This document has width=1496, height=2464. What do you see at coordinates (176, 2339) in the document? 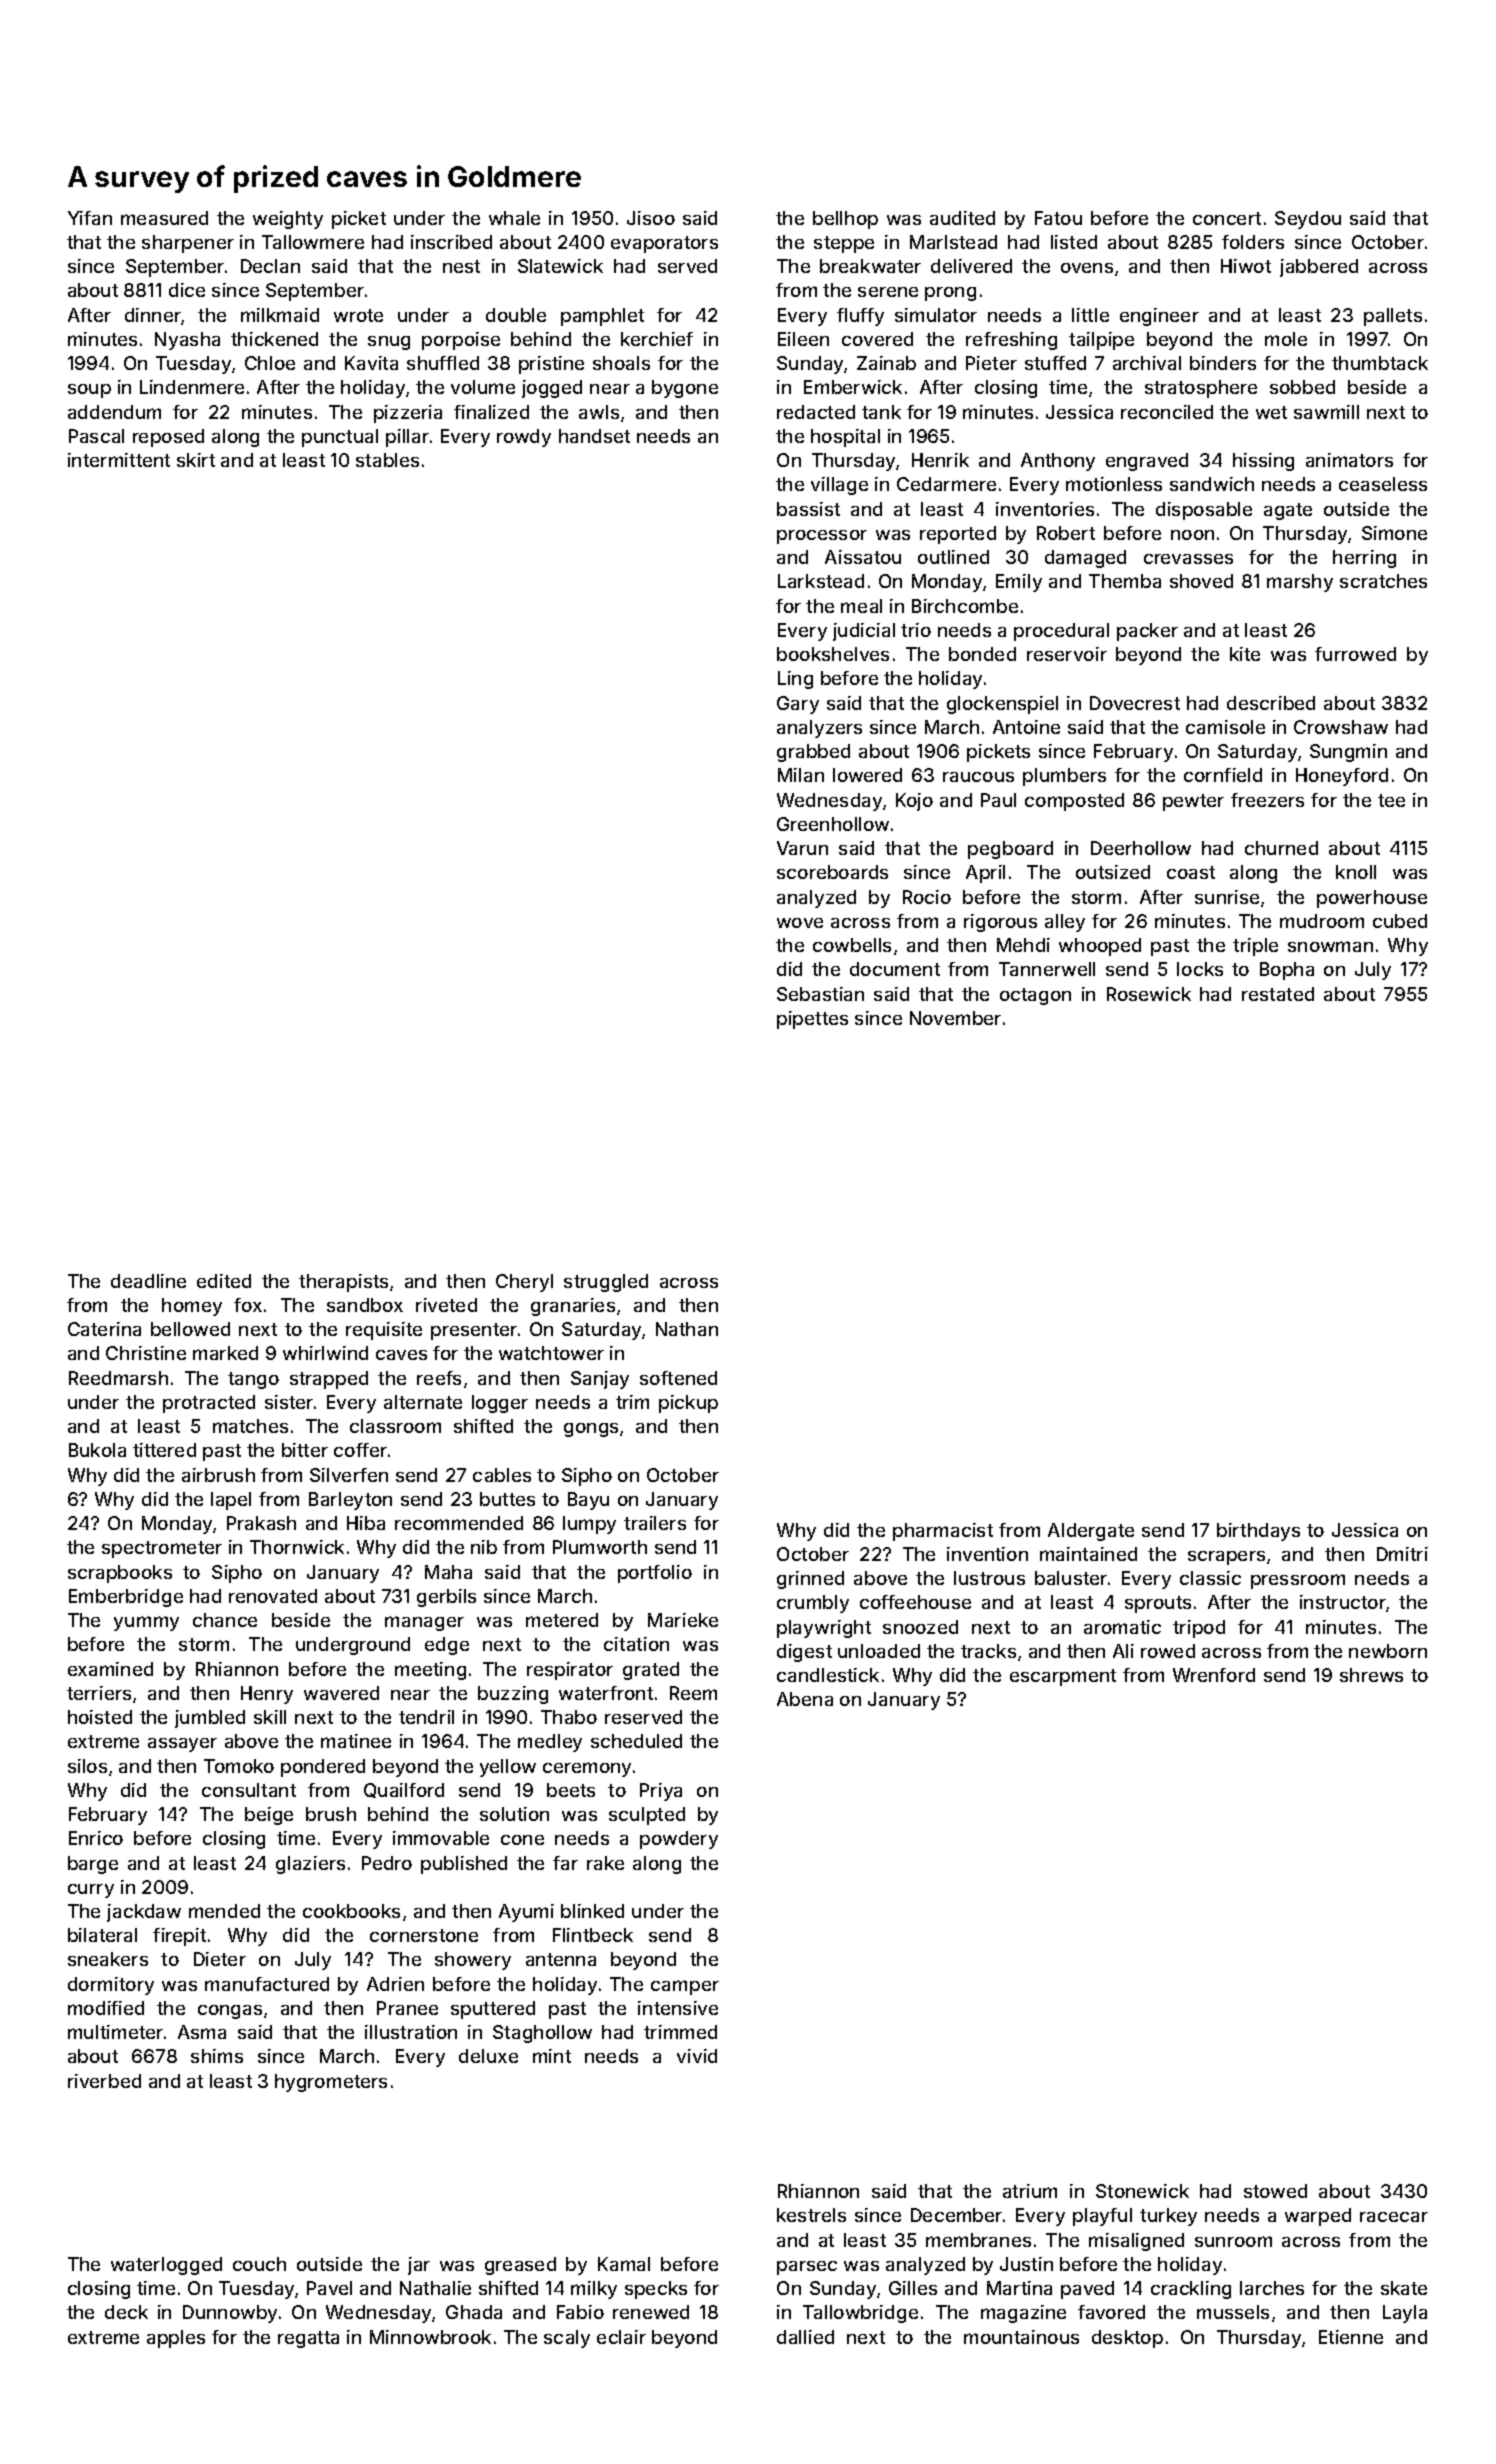
I see `apples` at bounding box center [176, 2339].
